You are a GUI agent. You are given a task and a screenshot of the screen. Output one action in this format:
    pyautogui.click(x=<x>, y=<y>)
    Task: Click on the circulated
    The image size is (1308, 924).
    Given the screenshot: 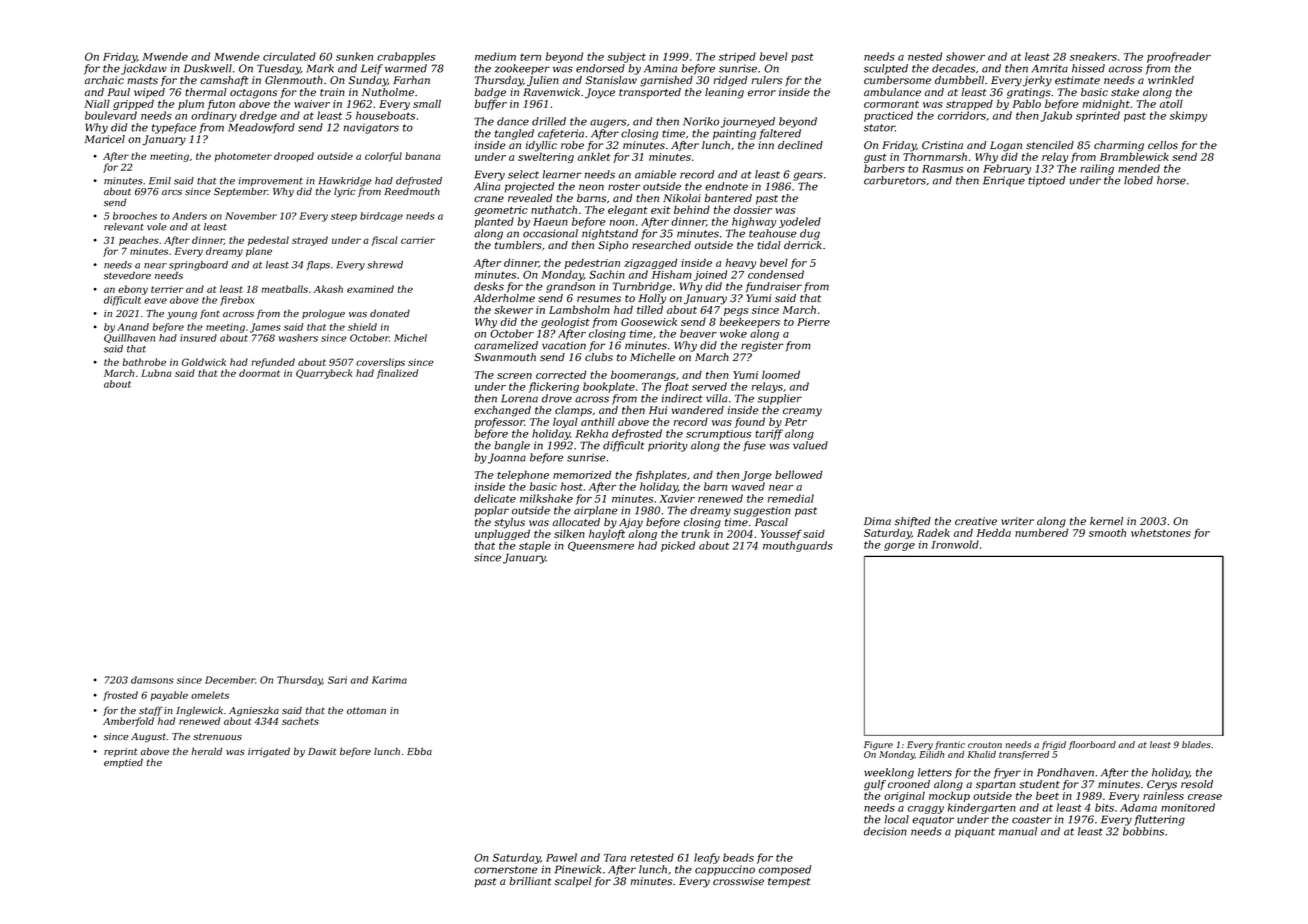 What is the action you would take?
    pyautogui.click(x=289, y=56)
